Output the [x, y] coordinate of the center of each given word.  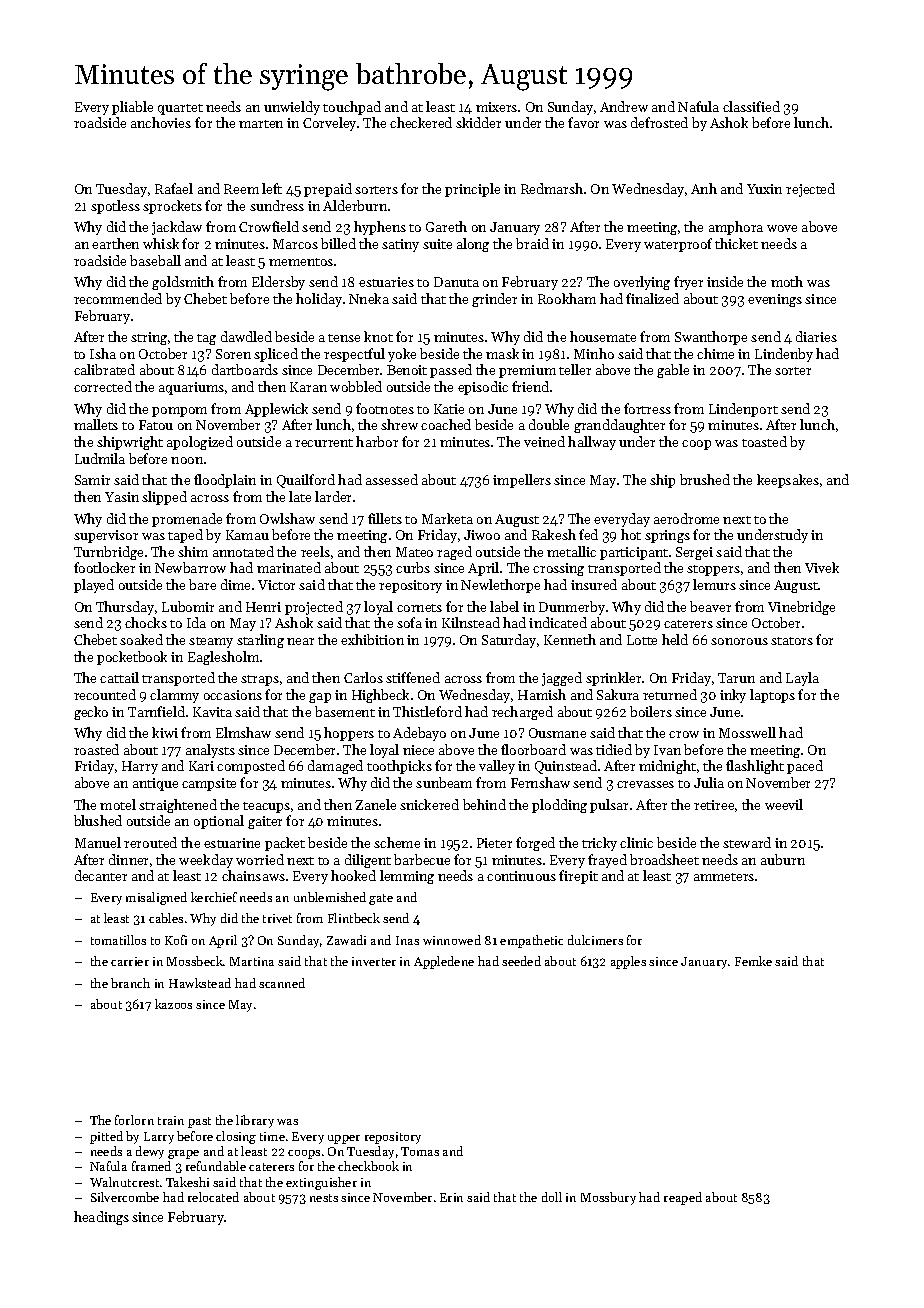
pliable [132, 108]
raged [454, 553]
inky [733, 696]
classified [751, 106]
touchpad [352, 108]
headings [101, 1218]
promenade [187, 520]
